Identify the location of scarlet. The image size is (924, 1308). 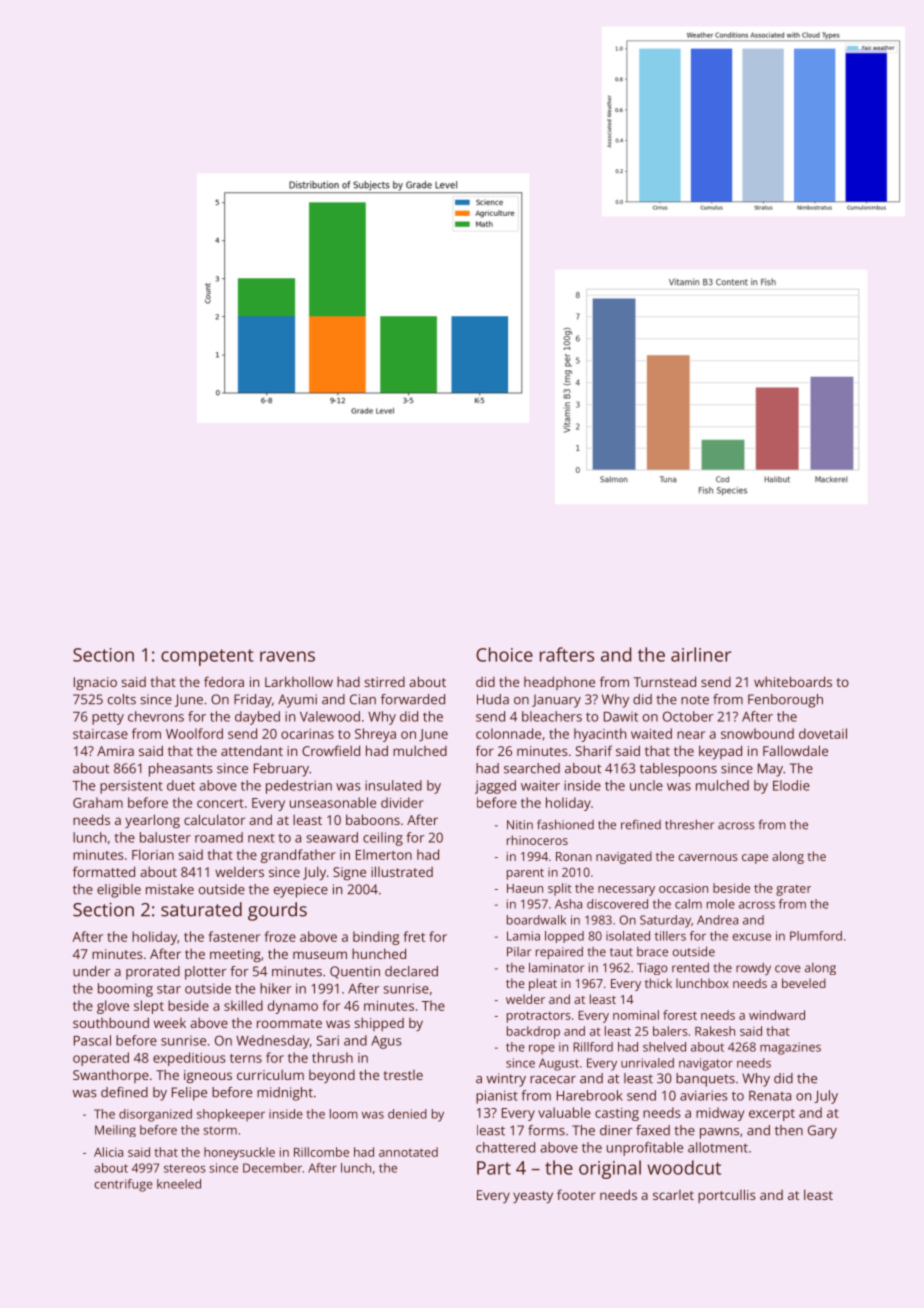
(673, 1195).
